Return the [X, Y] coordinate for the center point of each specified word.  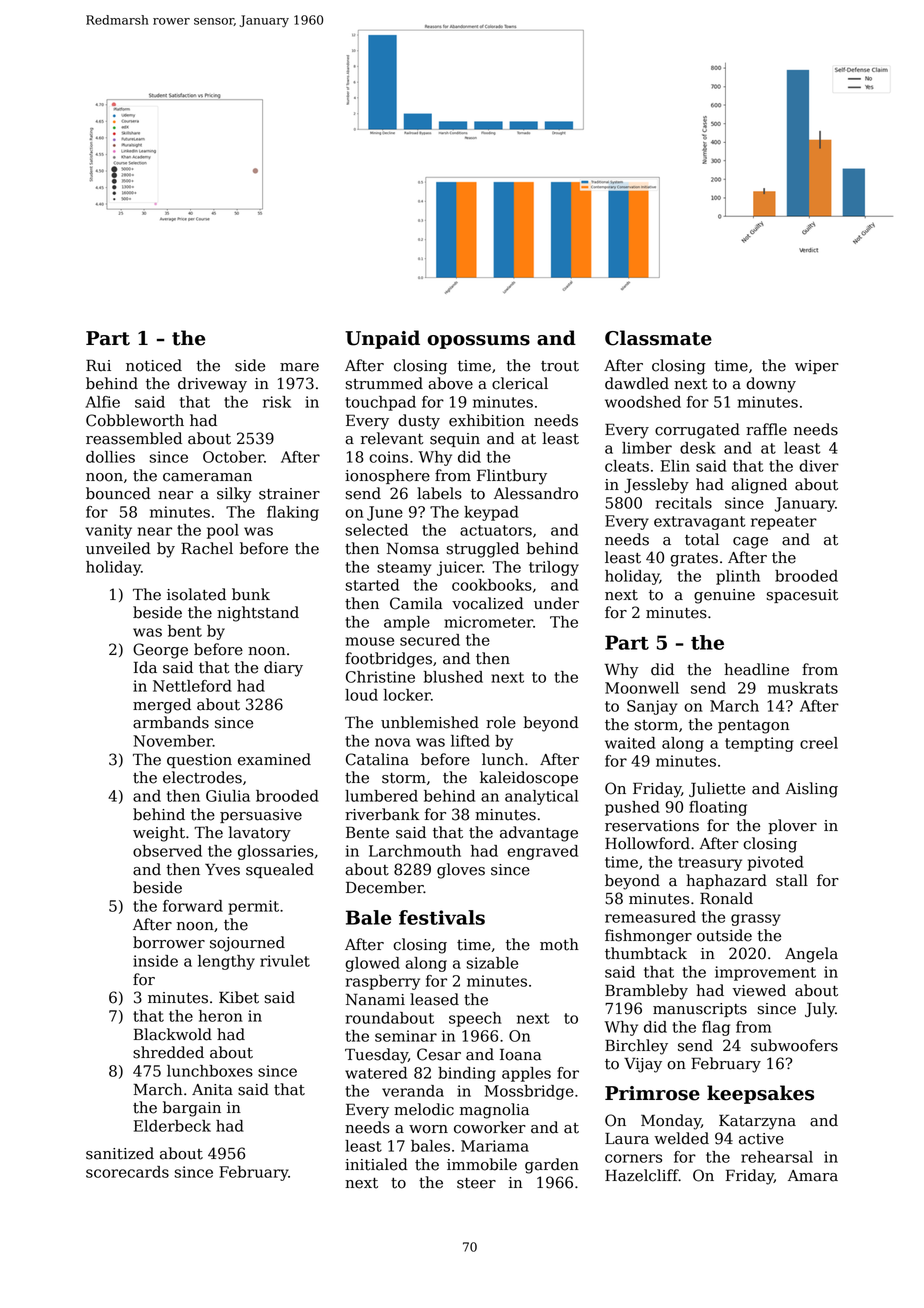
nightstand [258, 614]
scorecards [127, 1172]
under [556, 603]
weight [159, 834]
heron [221, 1016]
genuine [724, 596]
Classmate [658, 338]
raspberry [383, 982]
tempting [759, 744]
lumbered [381, 796]
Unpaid [382, 339]
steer [476, 1183]
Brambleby [646, 992]
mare [299, 367]
